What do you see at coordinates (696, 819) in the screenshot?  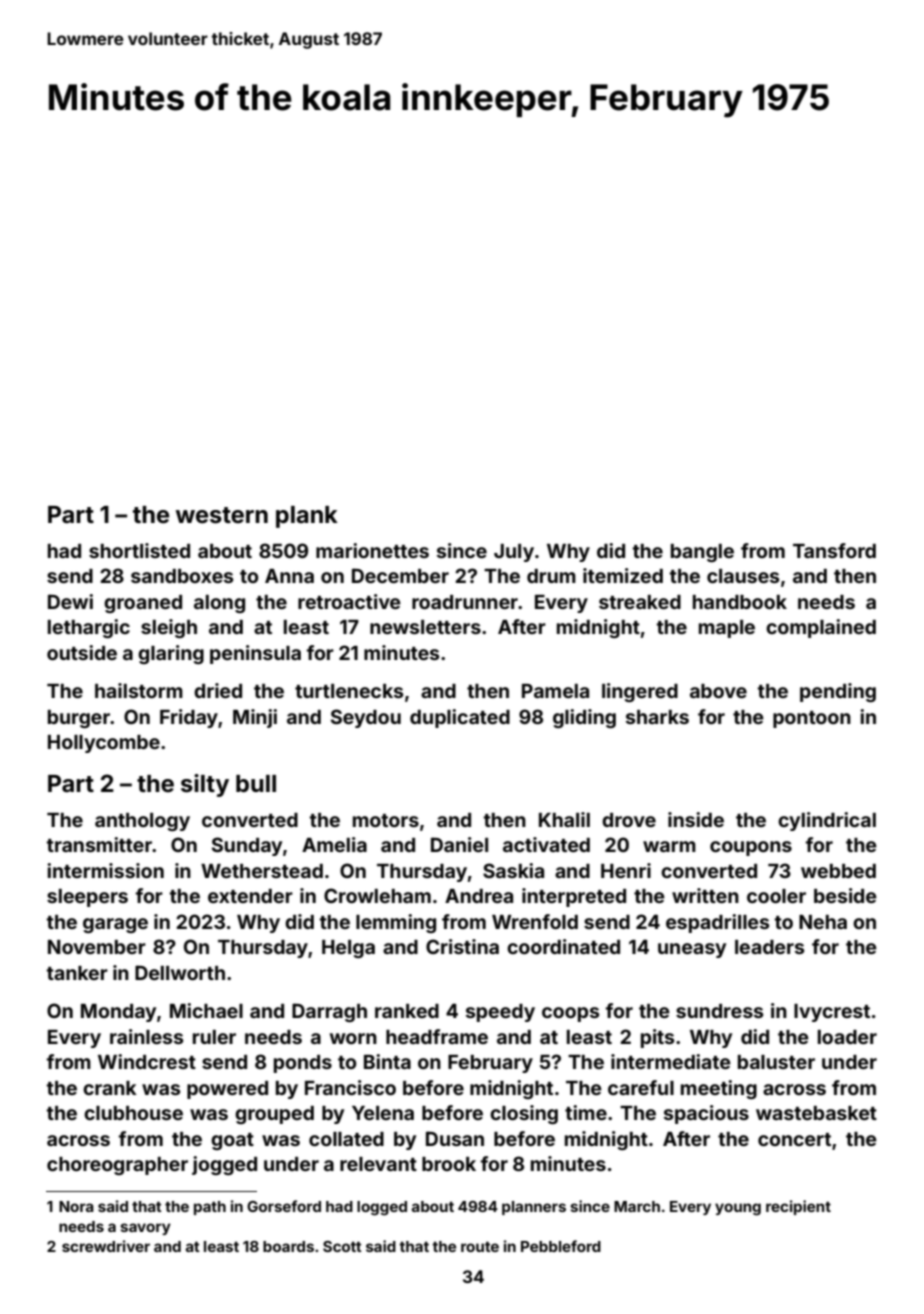 I see `inside` at bounding box center [696, 819].
